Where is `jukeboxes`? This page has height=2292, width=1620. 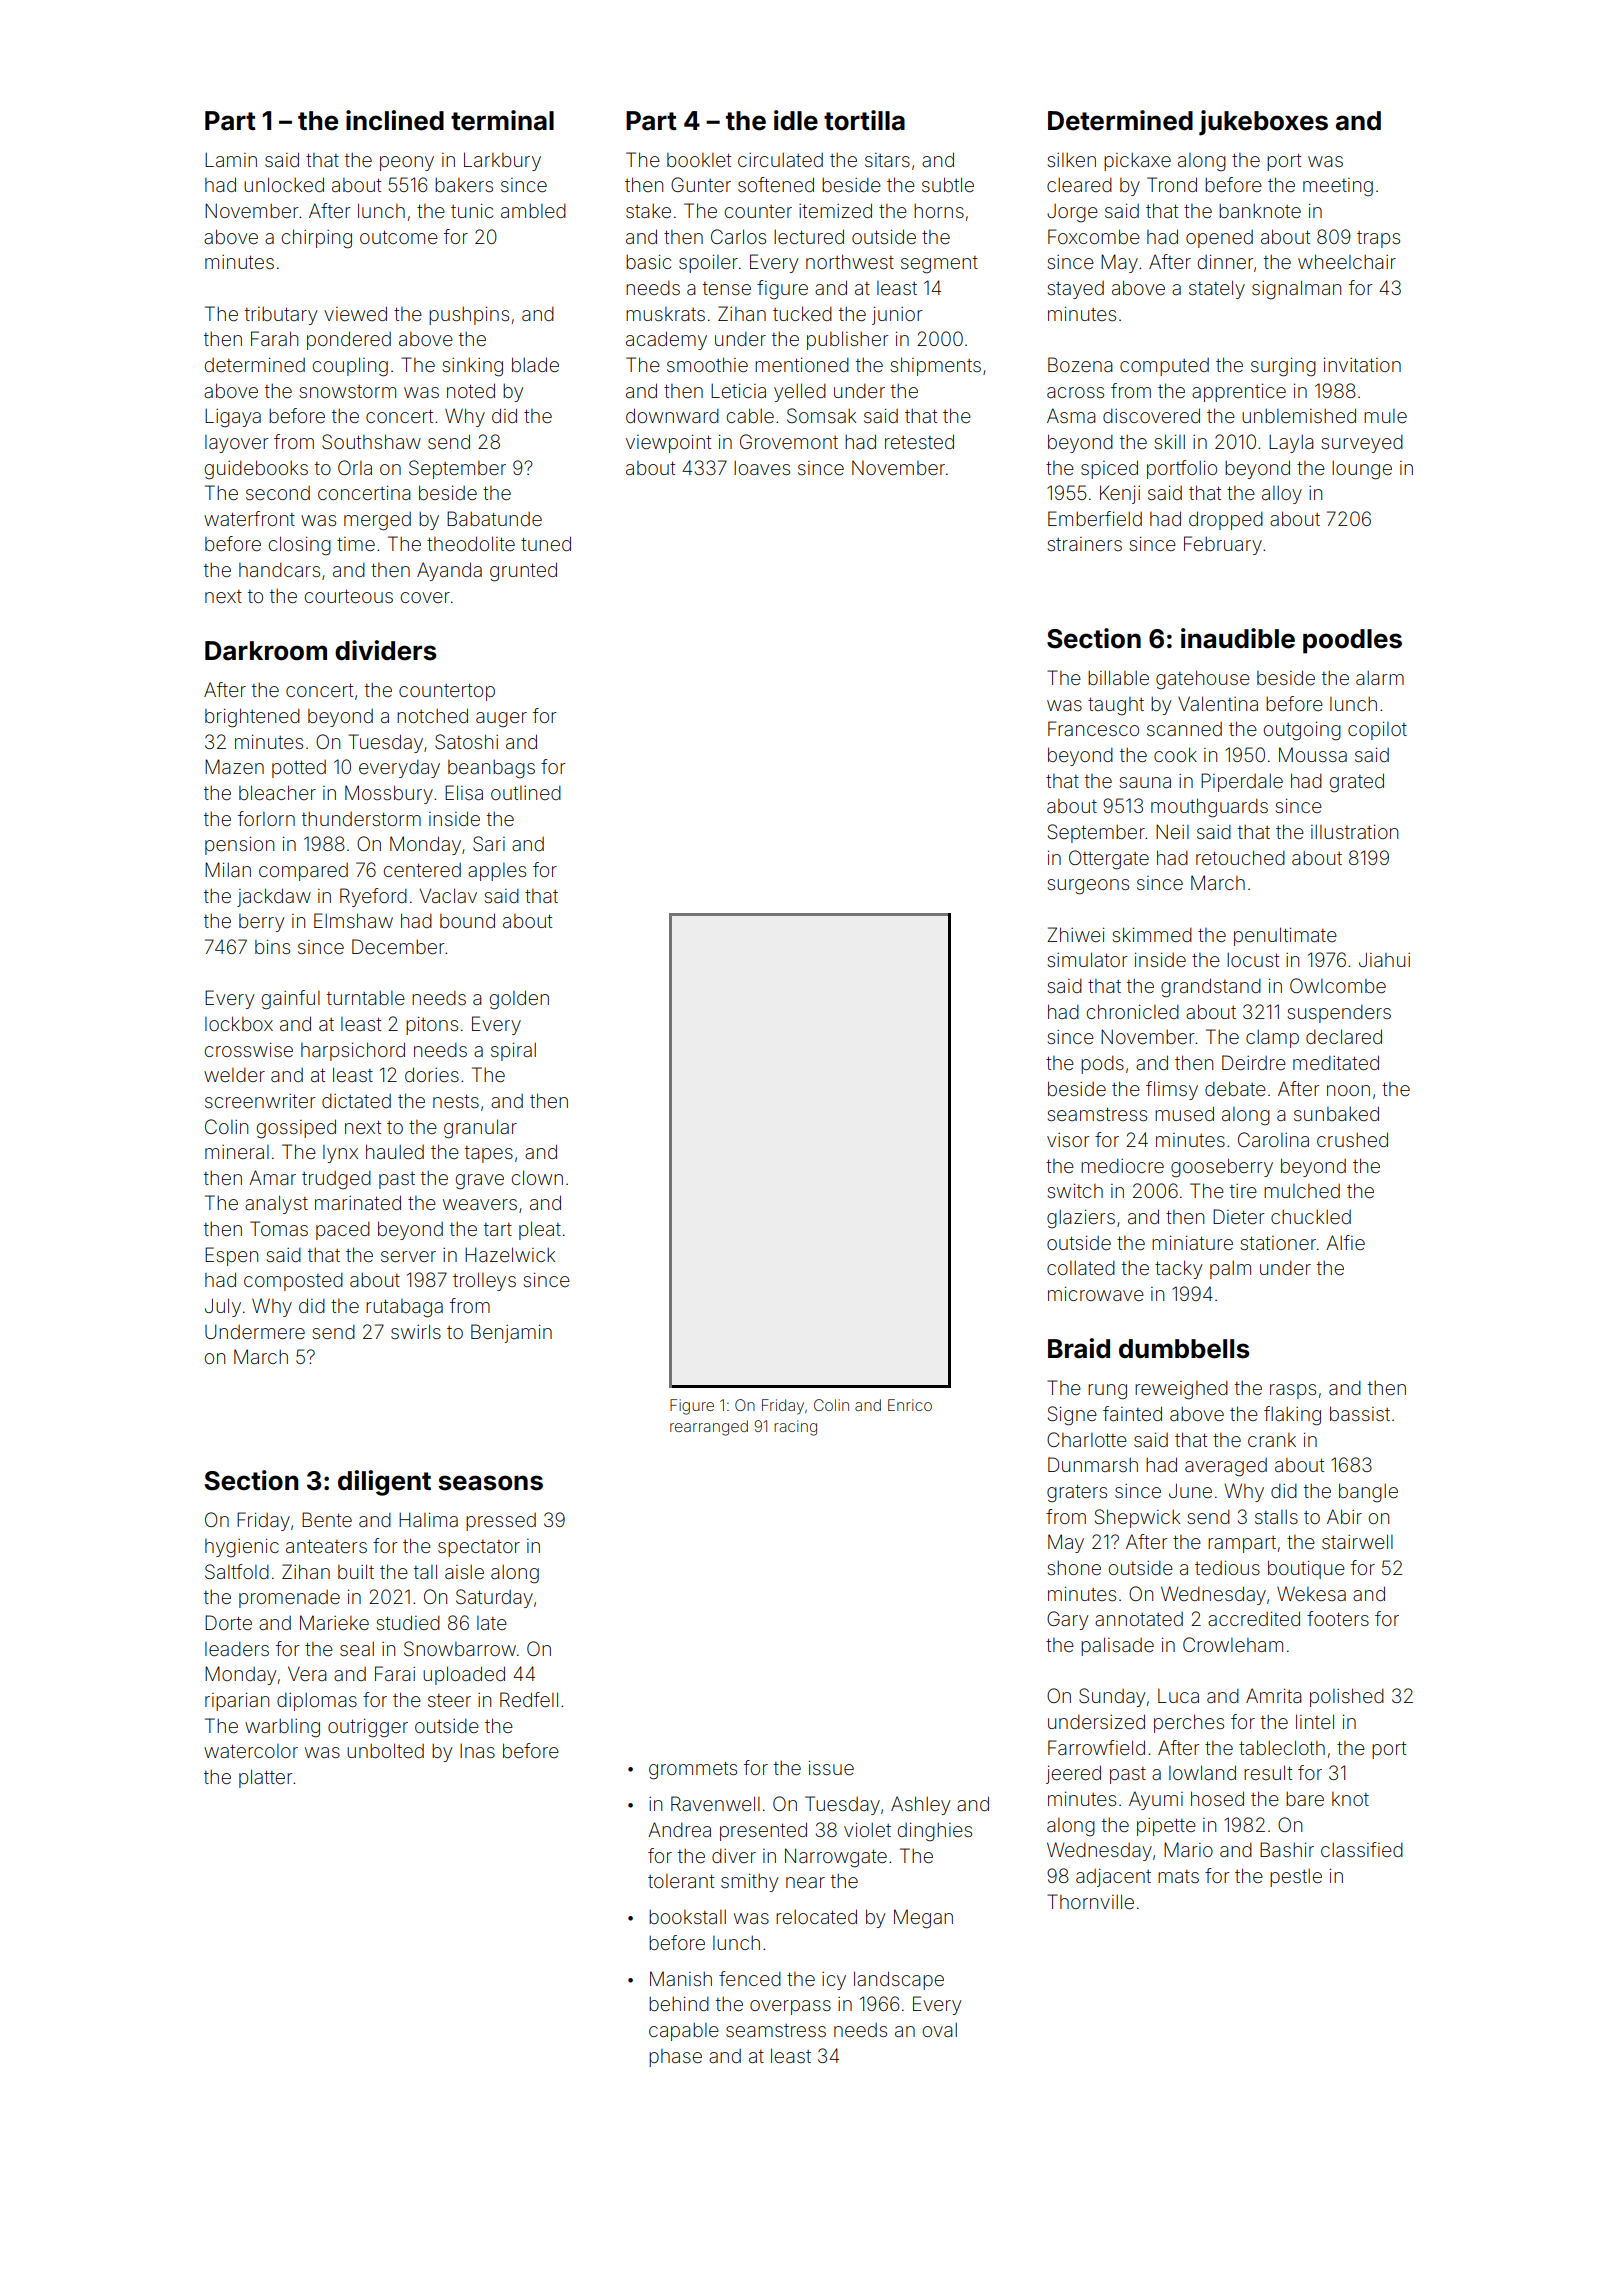
jukeboxes is located at coordinates (1263, 123).
